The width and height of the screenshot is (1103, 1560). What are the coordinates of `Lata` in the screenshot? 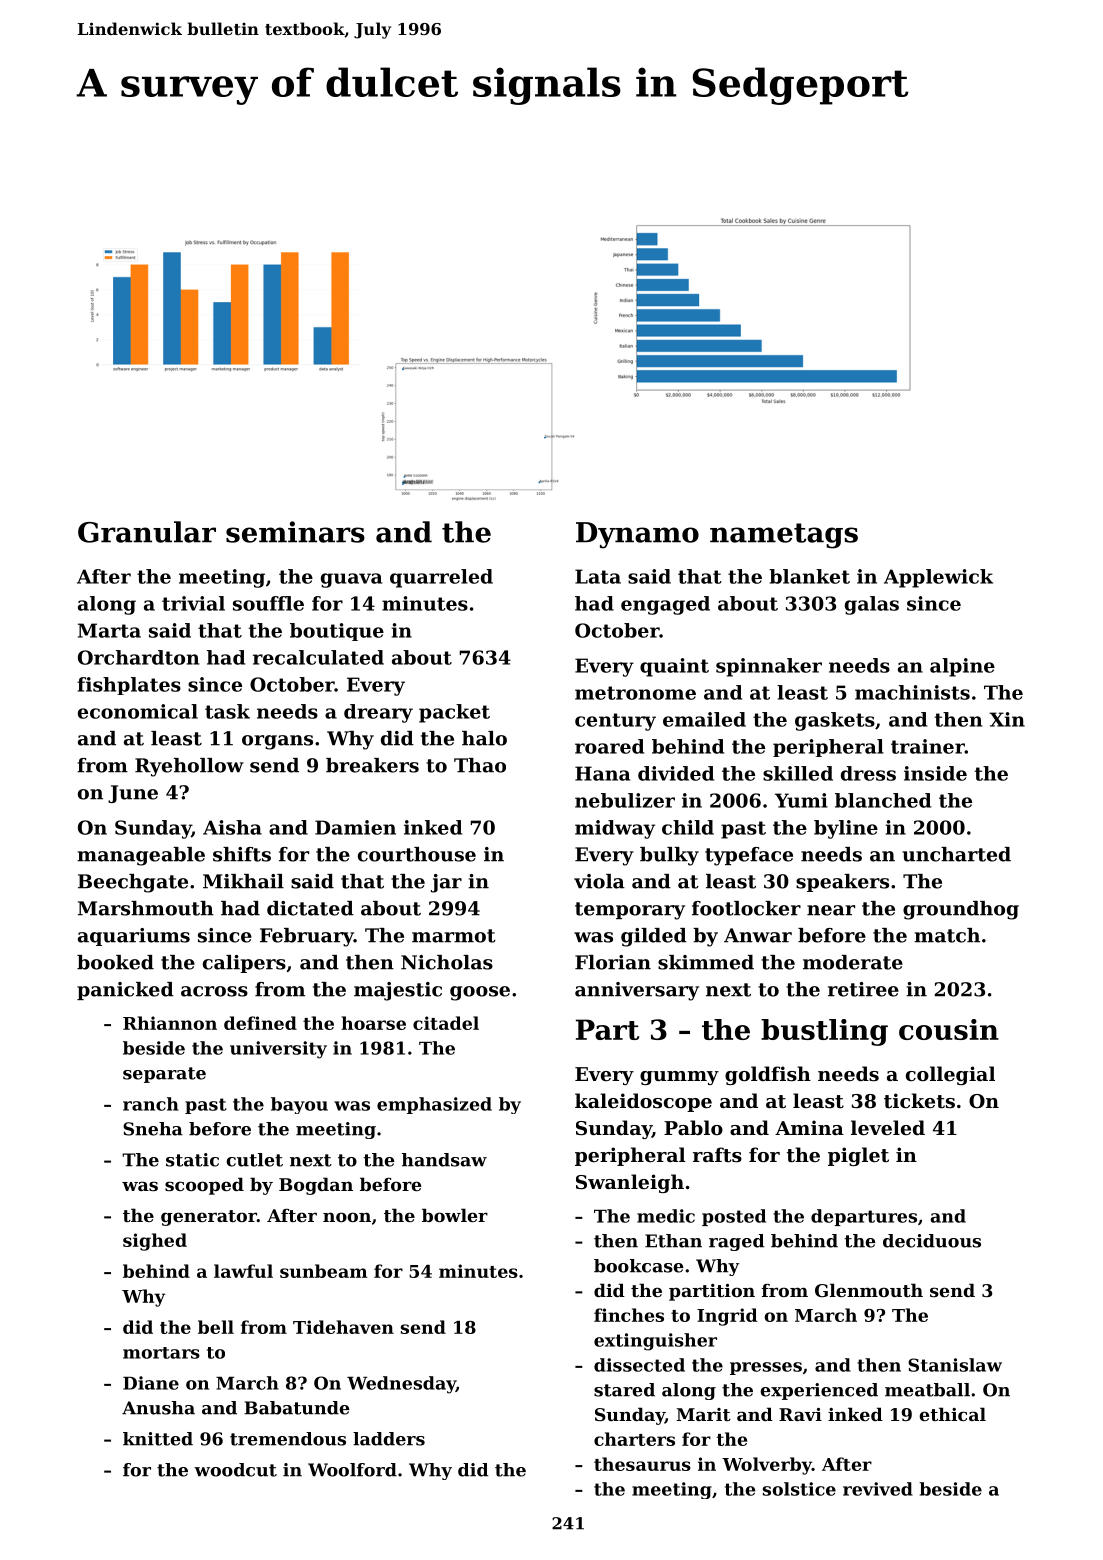 It's located at (598, 576).
